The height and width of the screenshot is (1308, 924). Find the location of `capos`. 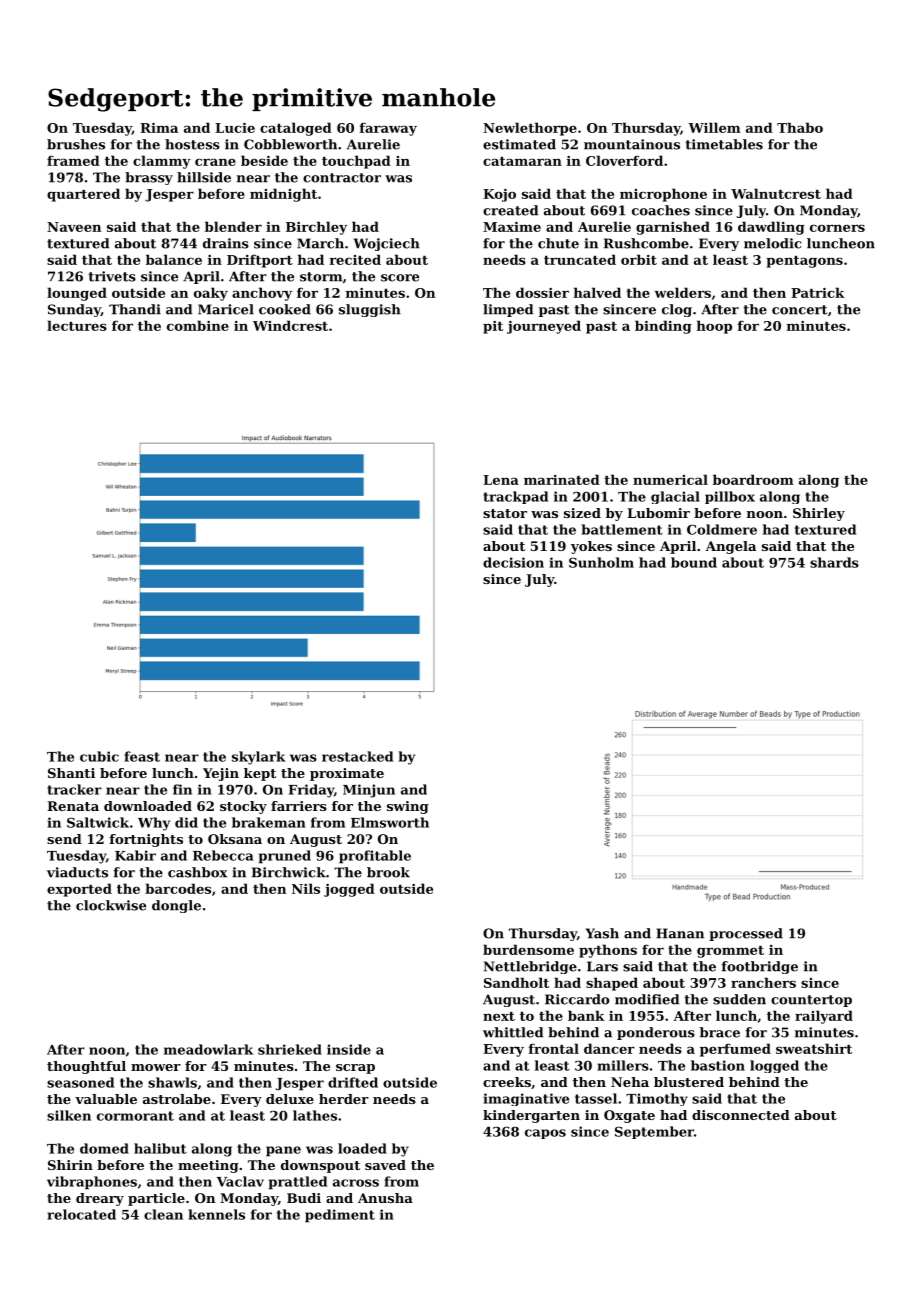

capos is located at coordinates (545, 1134).
